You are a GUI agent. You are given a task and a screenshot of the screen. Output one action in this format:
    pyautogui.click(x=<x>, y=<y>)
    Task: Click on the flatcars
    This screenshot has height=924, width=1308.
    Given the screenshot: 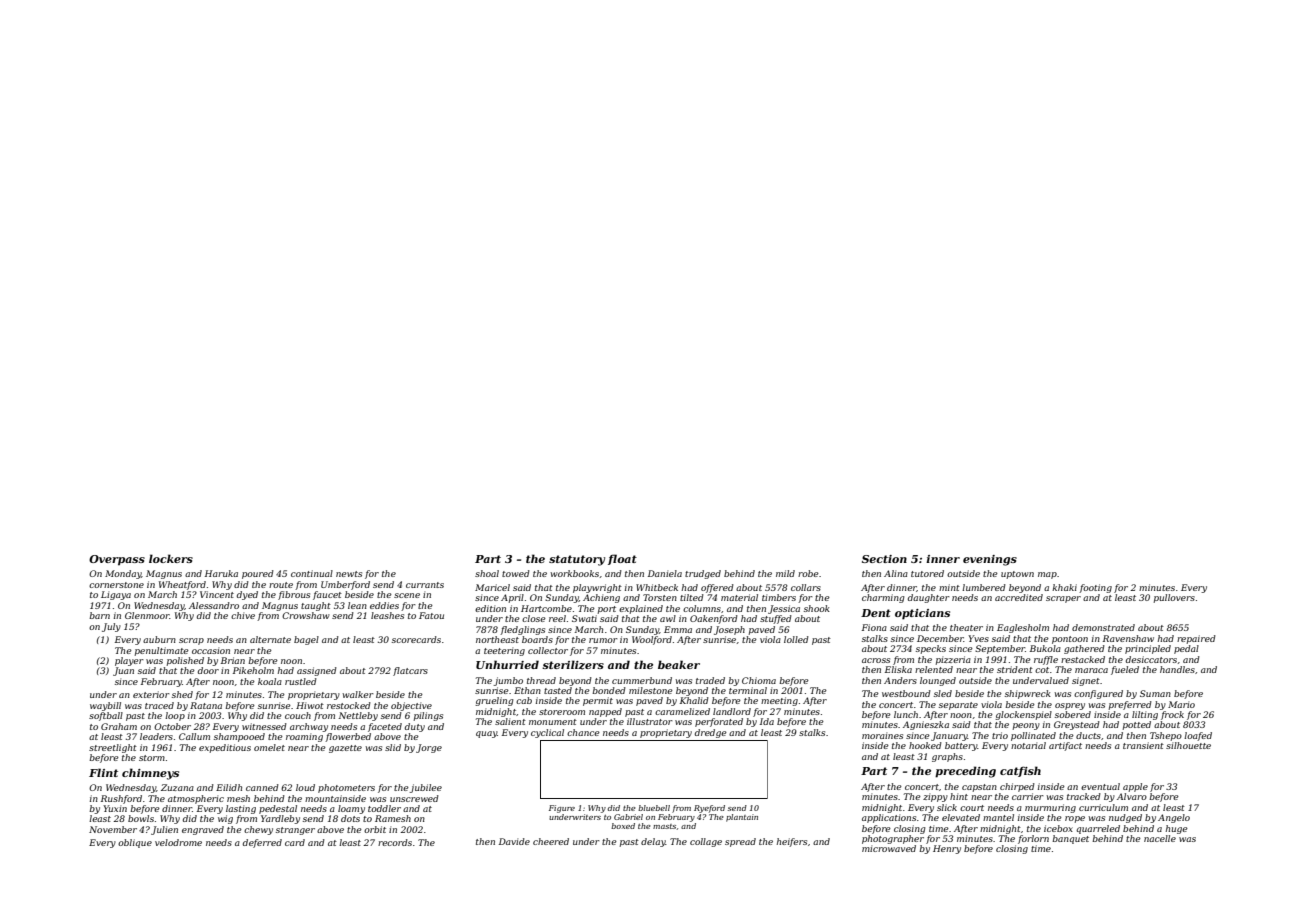 What is the action you would take?
    pyautogui.click(x=410, y=671)
